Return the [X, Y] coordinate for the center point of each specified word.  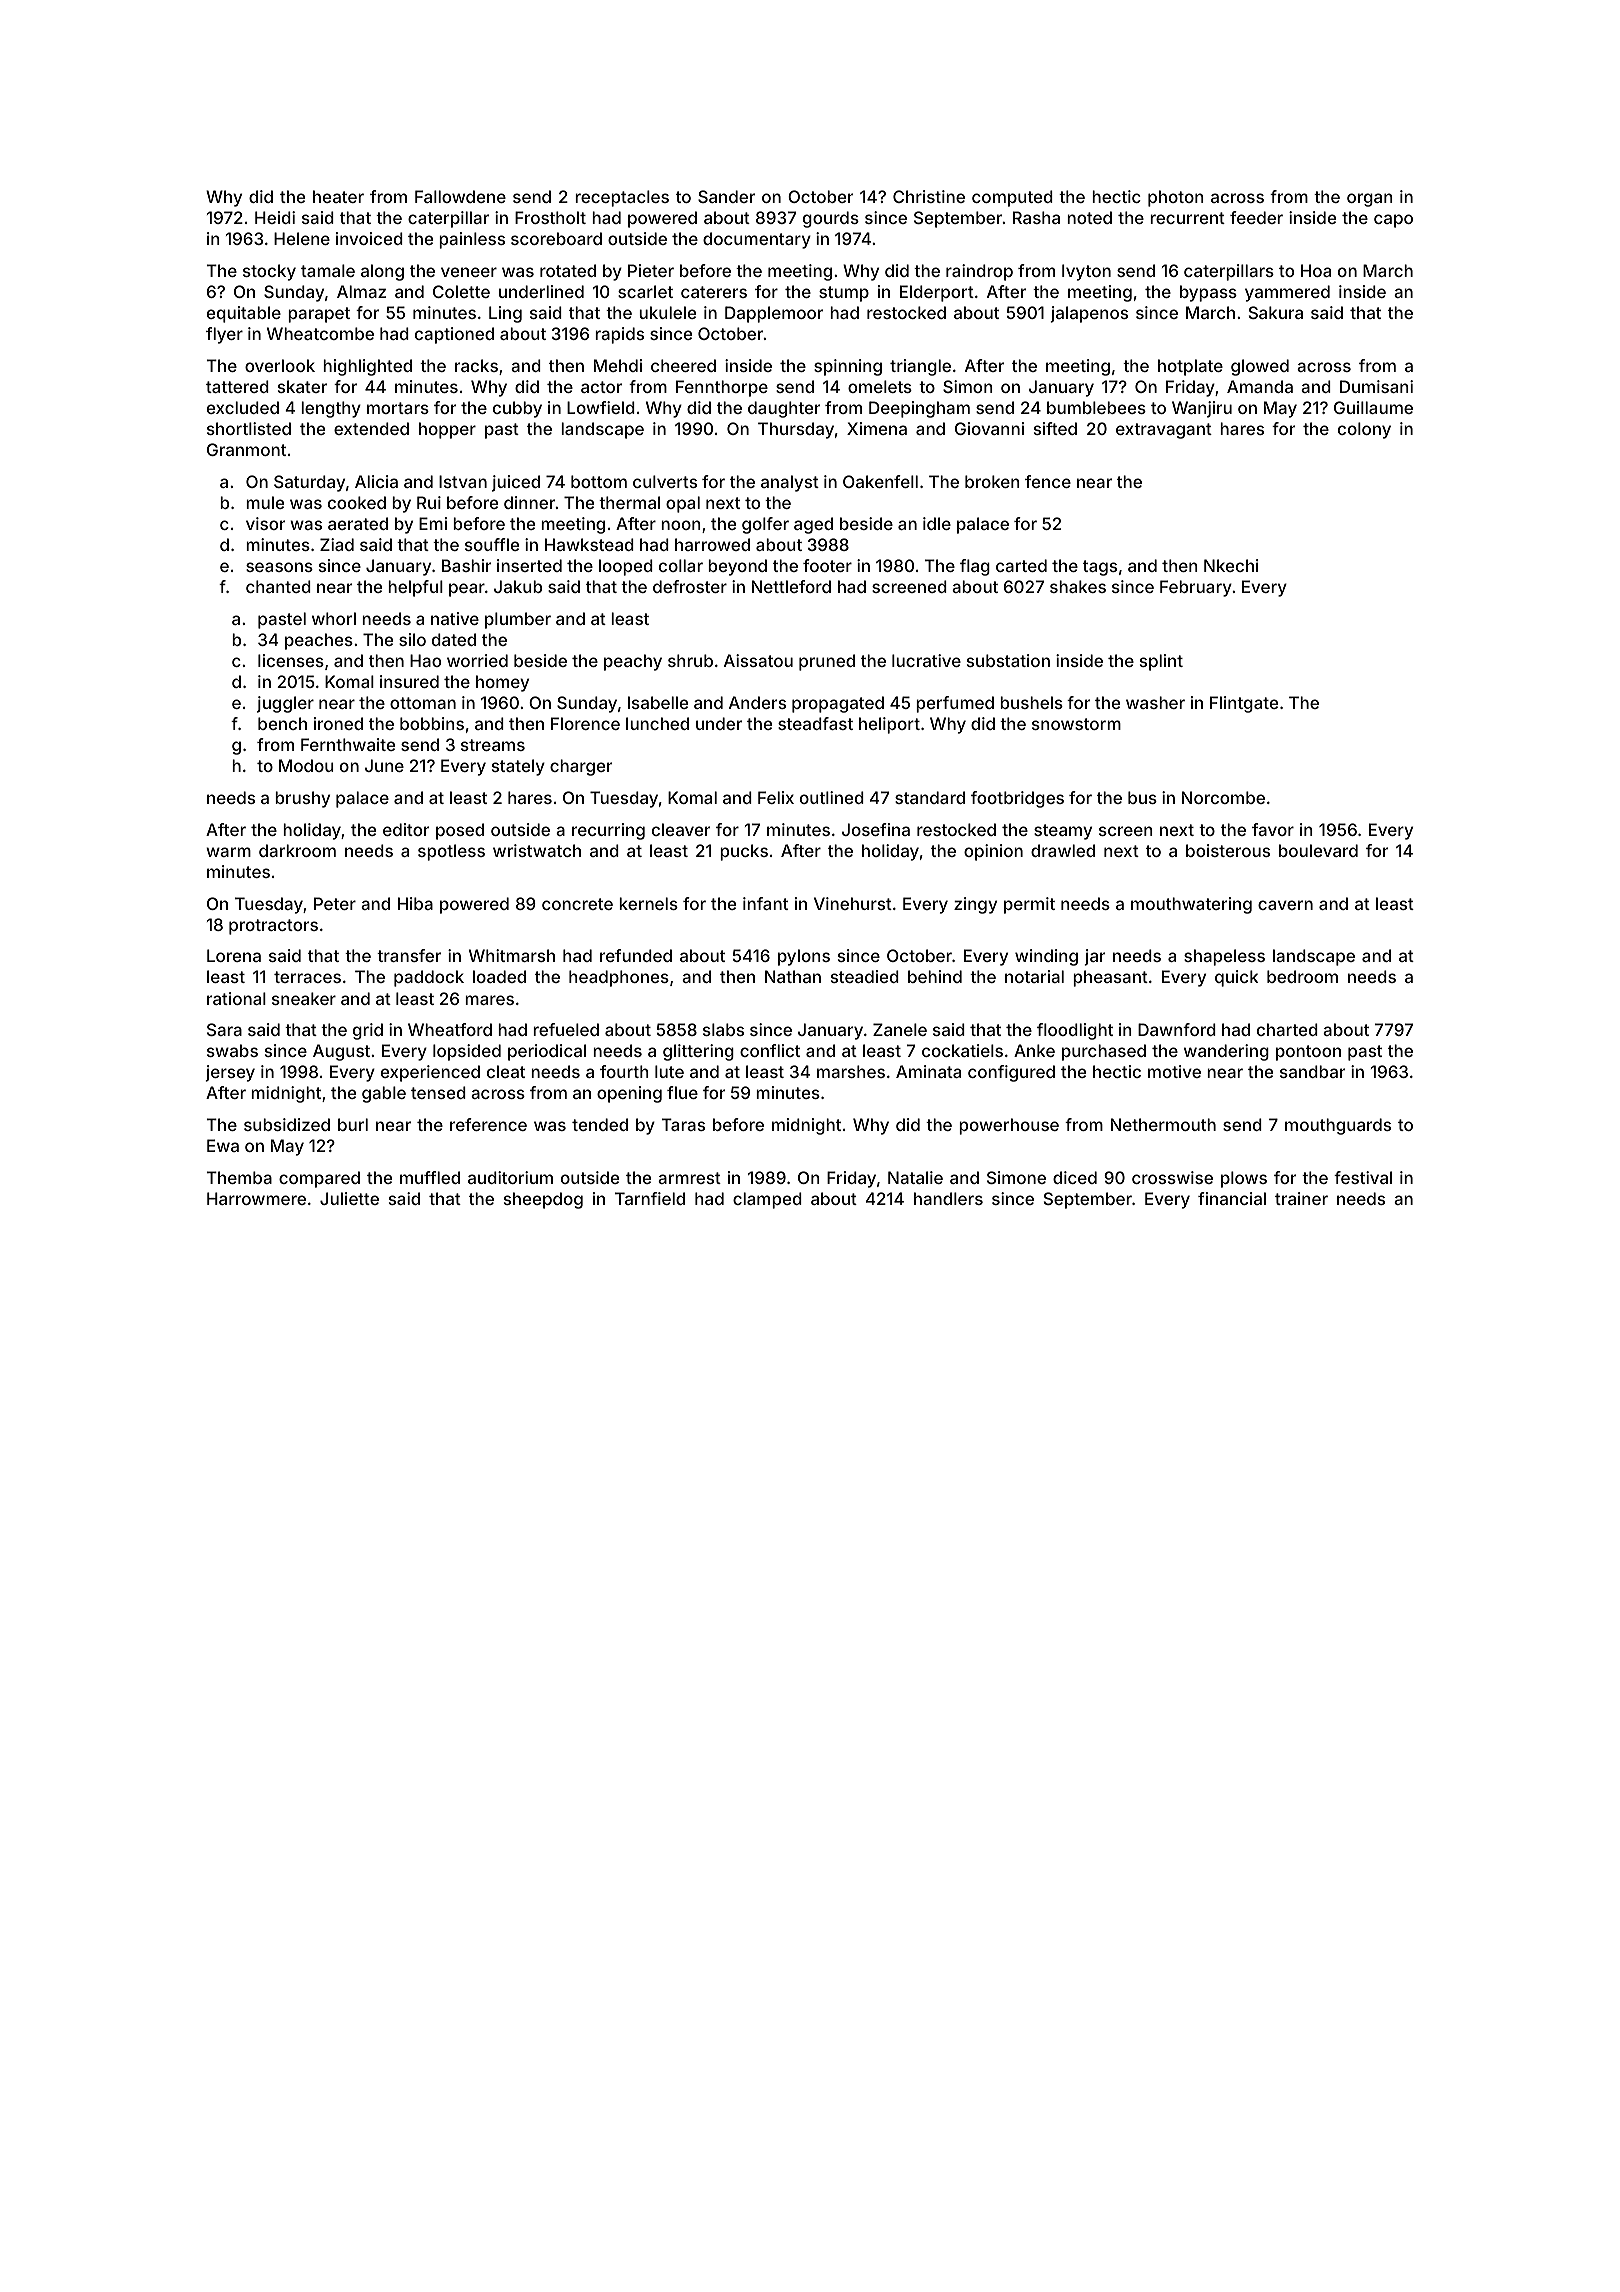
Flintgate [1244, 704]
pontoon [1308, 1053]
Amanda [1260, 386]
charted [1287, 1029]
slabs [723, 1029]
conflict [770, 1050]
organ [1370, 200]
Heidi [275, 217]
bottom [599, 481]
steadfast [815, 723]
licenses [291, 660]
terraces [307, 977]
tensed [438, 1092]
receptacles [622, 198]
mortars [398, 408]
